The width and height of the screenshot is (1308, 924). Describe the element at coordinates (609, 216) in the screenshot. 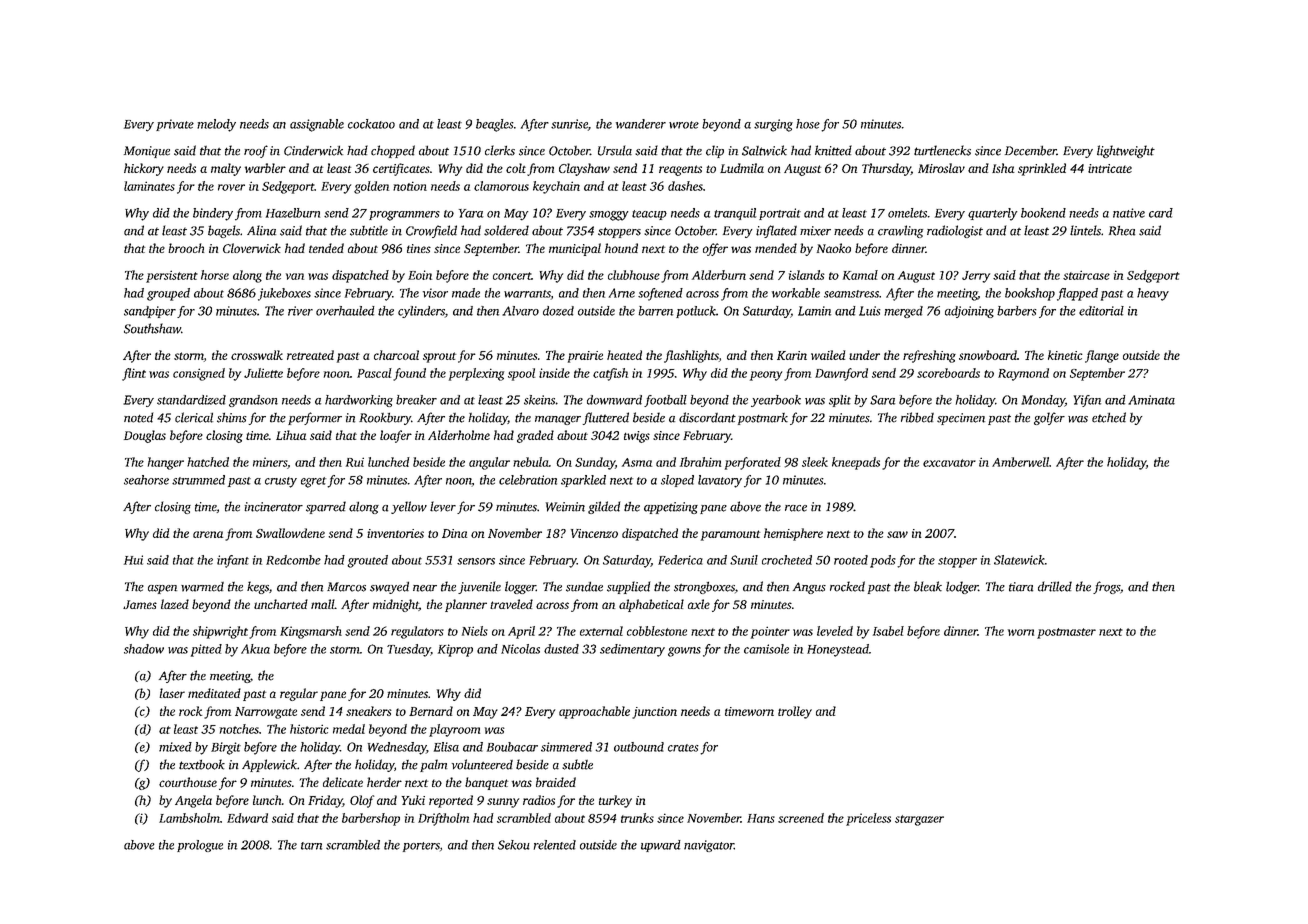

I see `smoggy` at that location.
